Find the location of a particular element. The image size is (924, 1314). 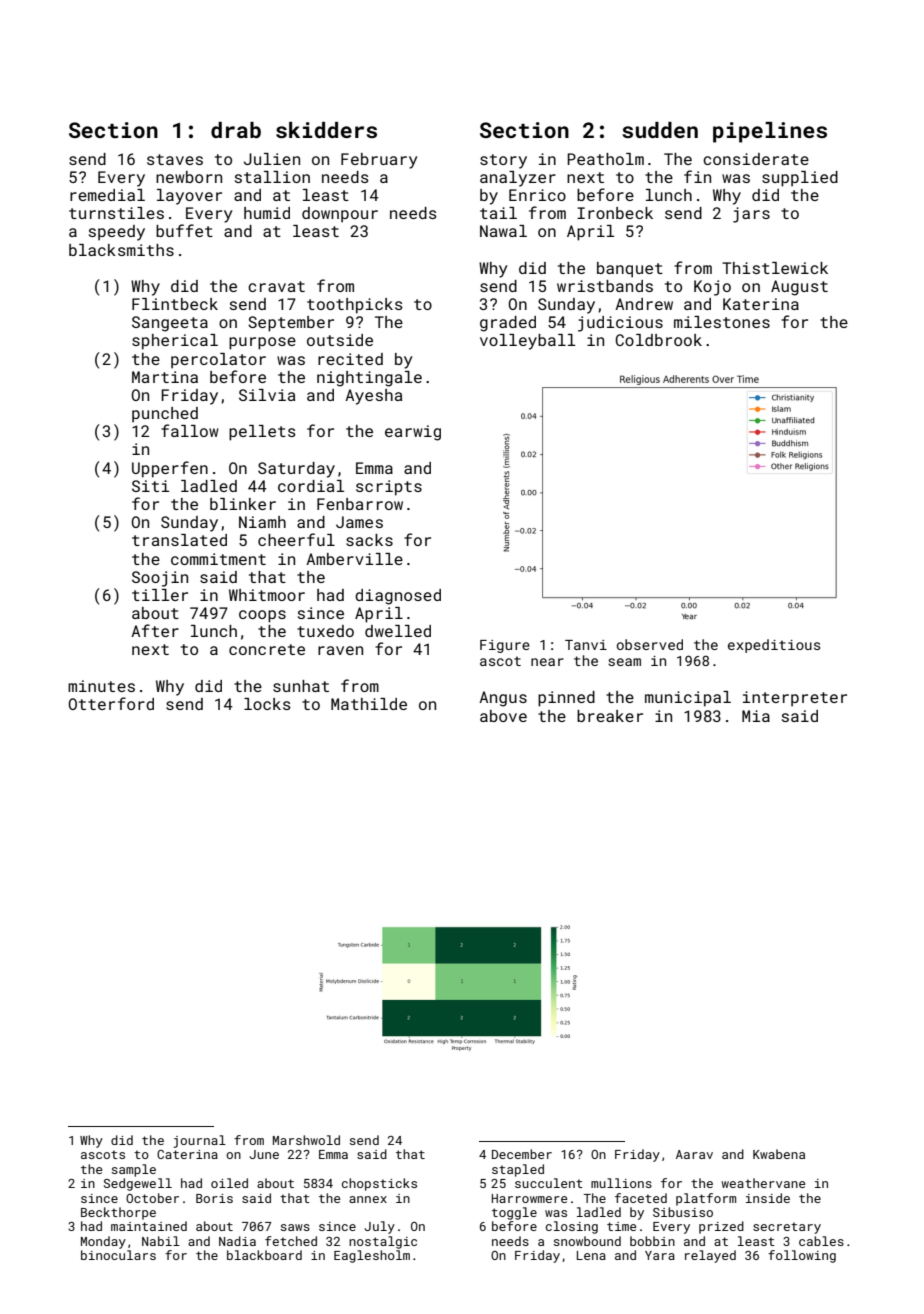

story is located at coordinates (503, 161).
